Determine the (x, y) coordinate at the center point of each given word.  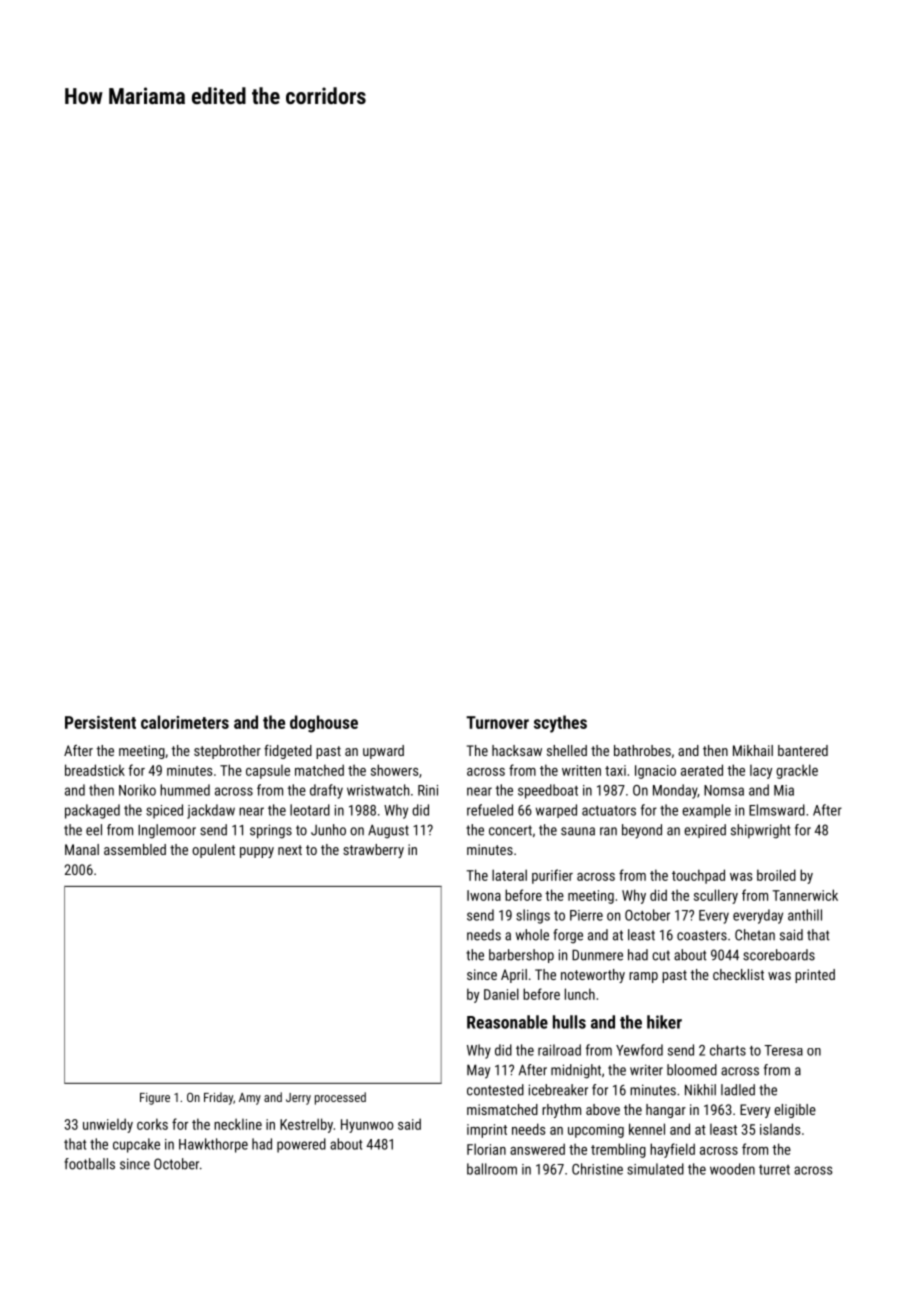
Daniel (501, 994)
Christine (597, 1169)
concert (510, 830)
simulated (655, 1169)
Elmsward (777, 810)
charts (728, 1050)
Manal (82, 849)
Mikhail (753, 750)
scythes (560, 724)
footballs (89, 1164)
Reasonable (507, 1022)
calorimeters (185, 722)
